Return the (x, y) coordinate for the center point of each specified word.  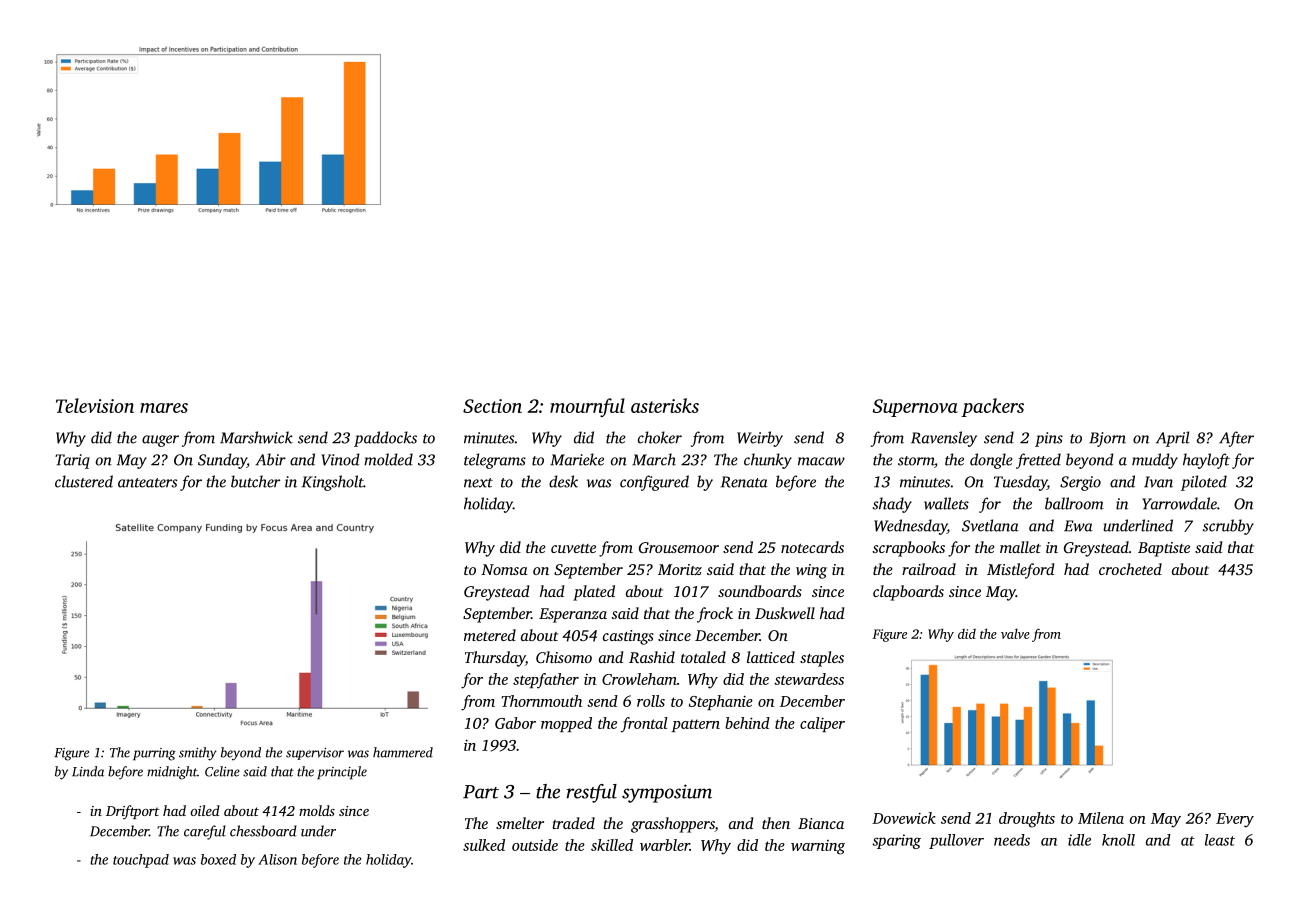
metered (490, 635)
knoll (1118, 840)
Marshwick (256, 437)
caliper (822, 724)
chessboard (263, 831)
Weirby (760, 439)
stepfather (546, 681)
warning (818, 847)
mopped (566, 724)
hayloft (1206, 461)
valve (1015, 634)
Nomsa (504, 569)
